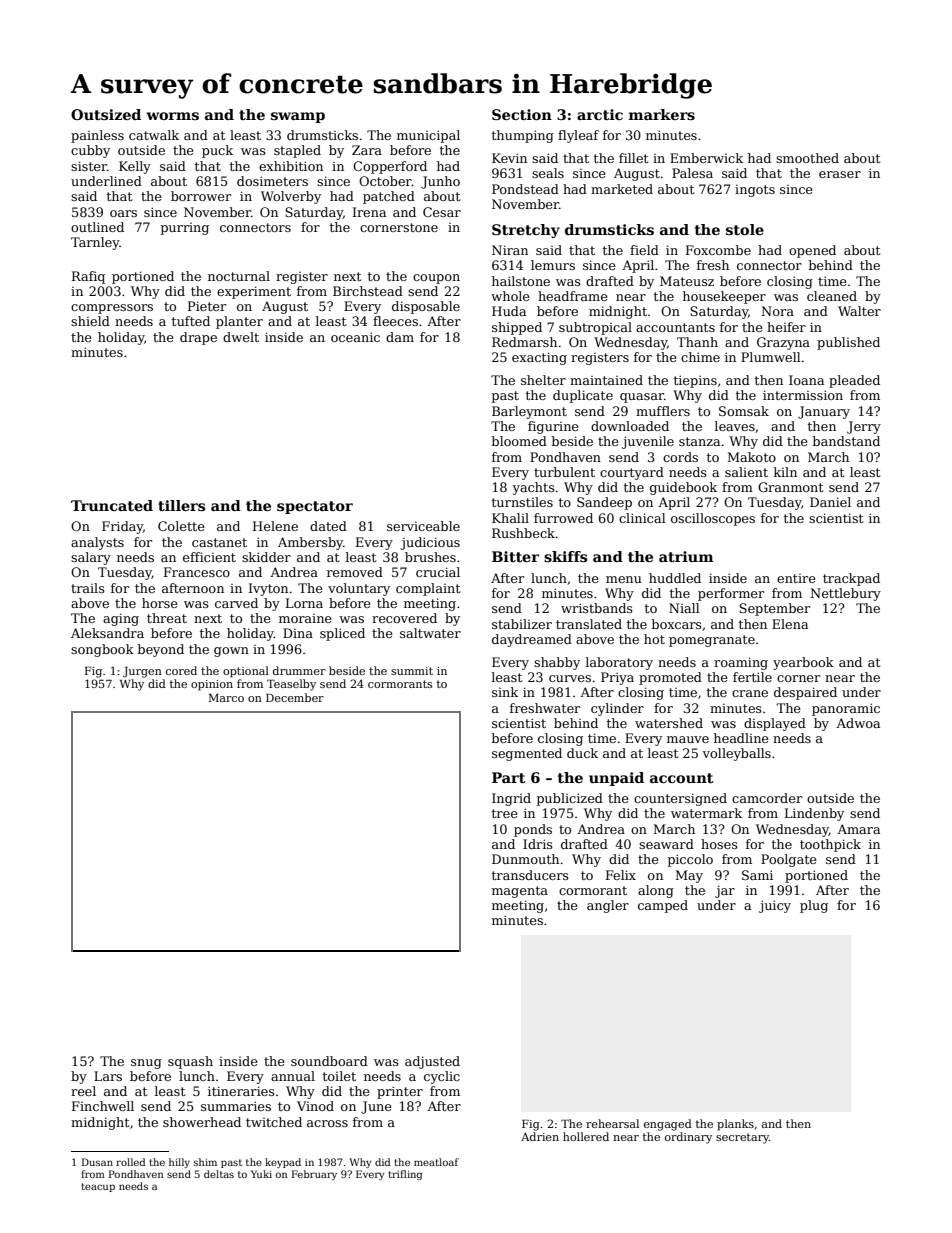 The image size is (952, 1233). What do you see at coordinates (275, 526) in the image?
I see `Helene` at bounding box center [275, 526].
